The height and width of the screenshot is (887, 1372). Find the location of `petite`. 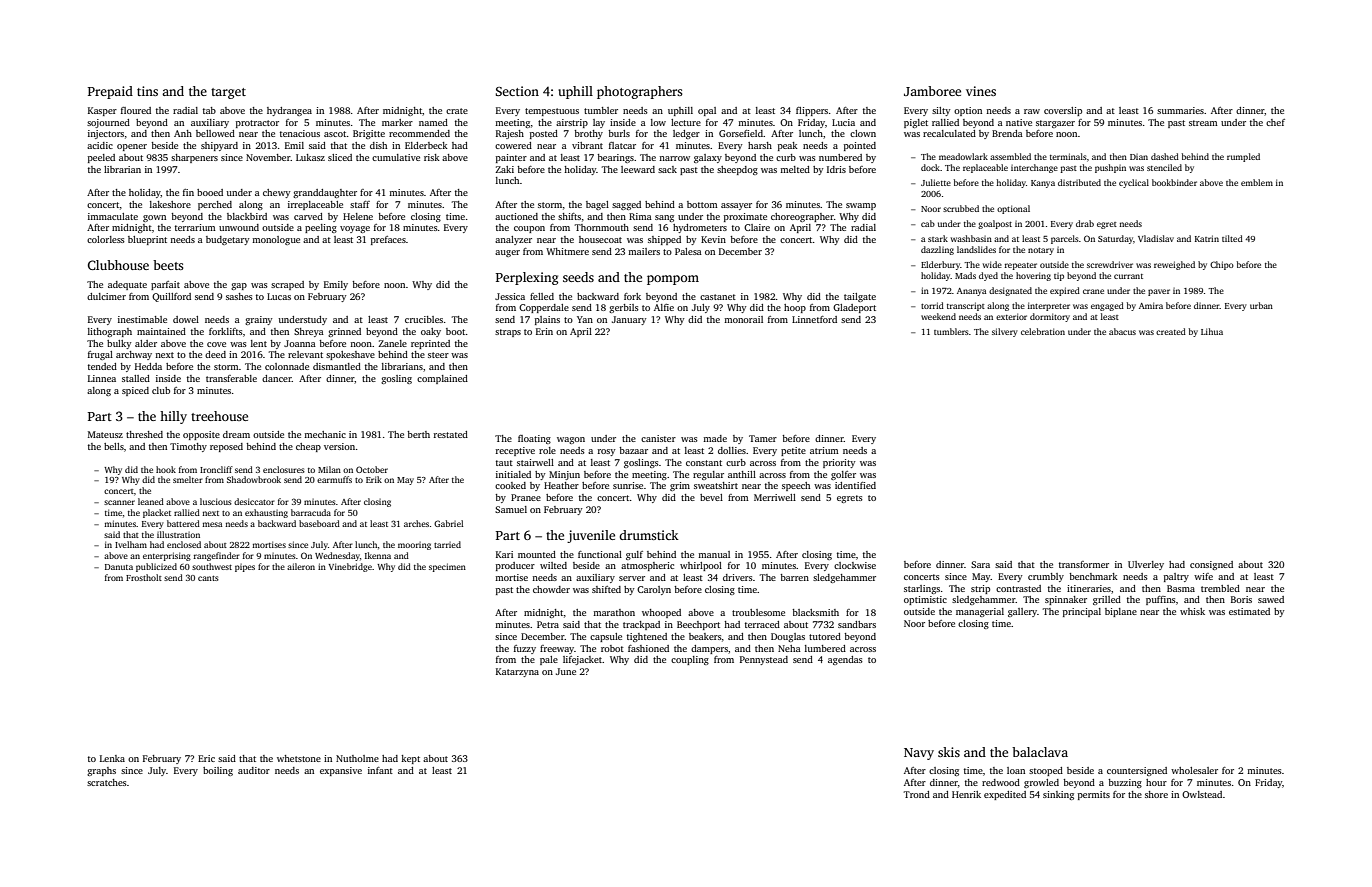

petite is located at coordinates (793, 451).
